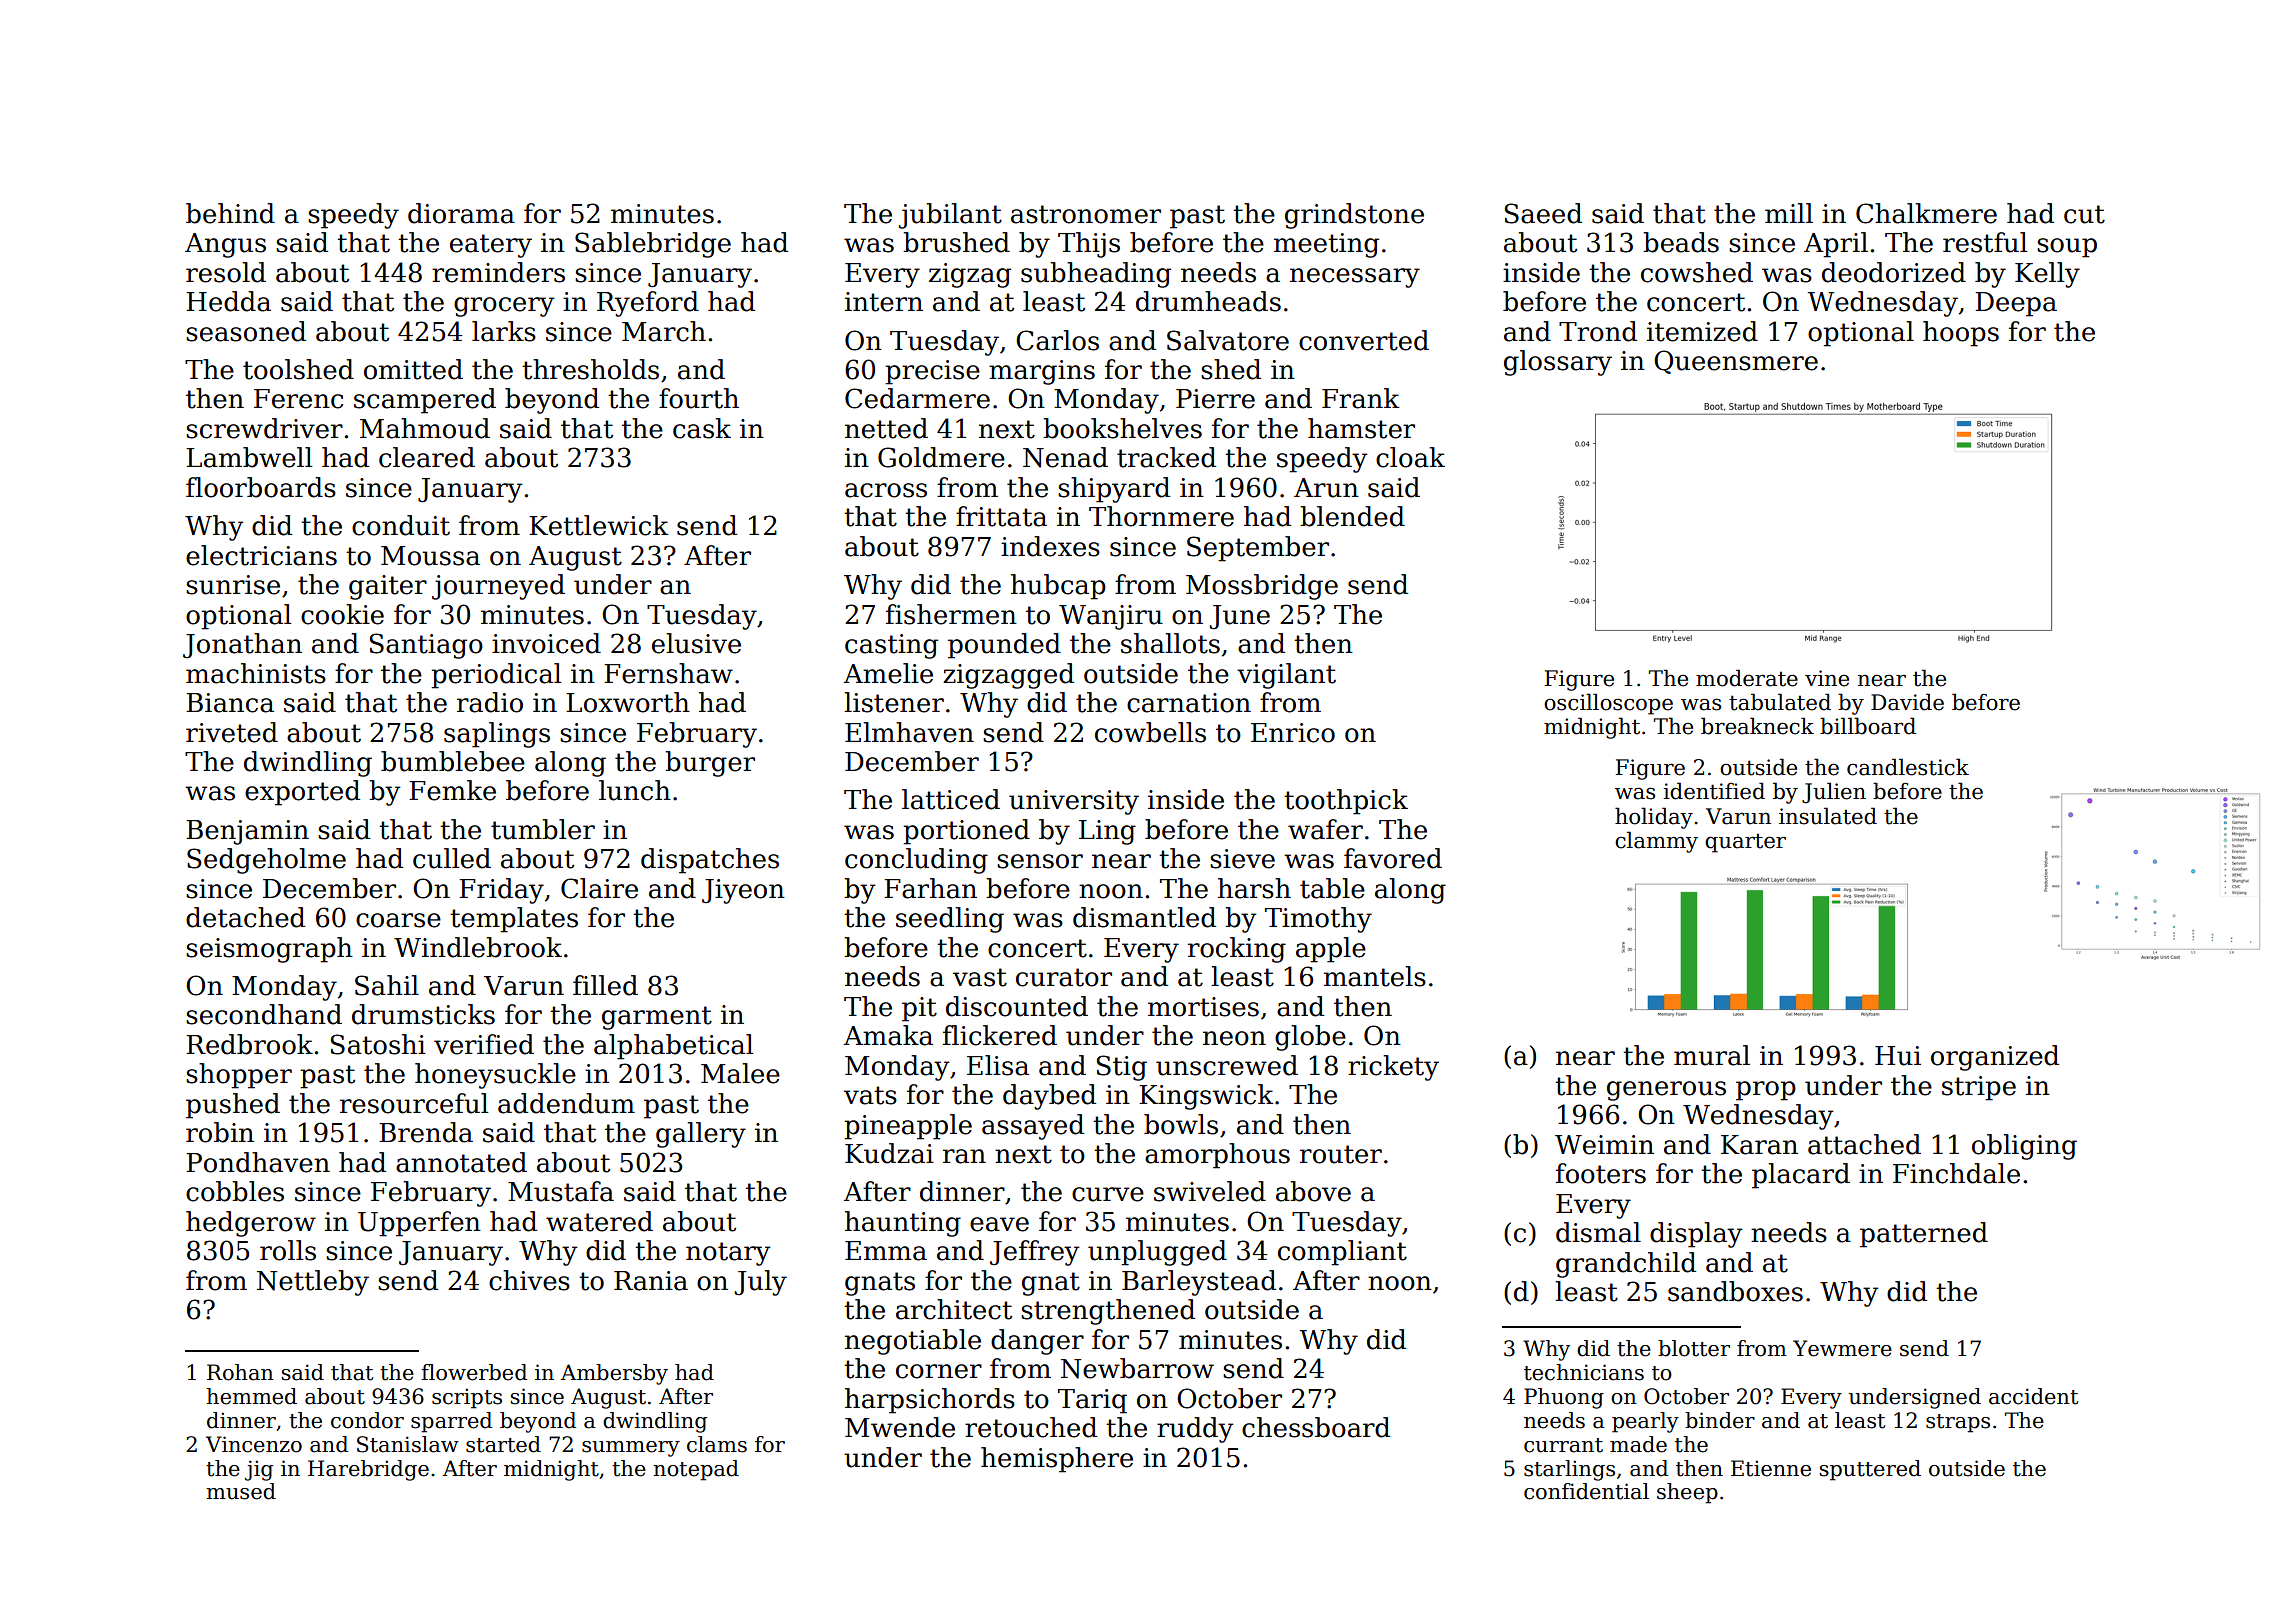  I want to click on Queensmere, so click(1736, 362).
